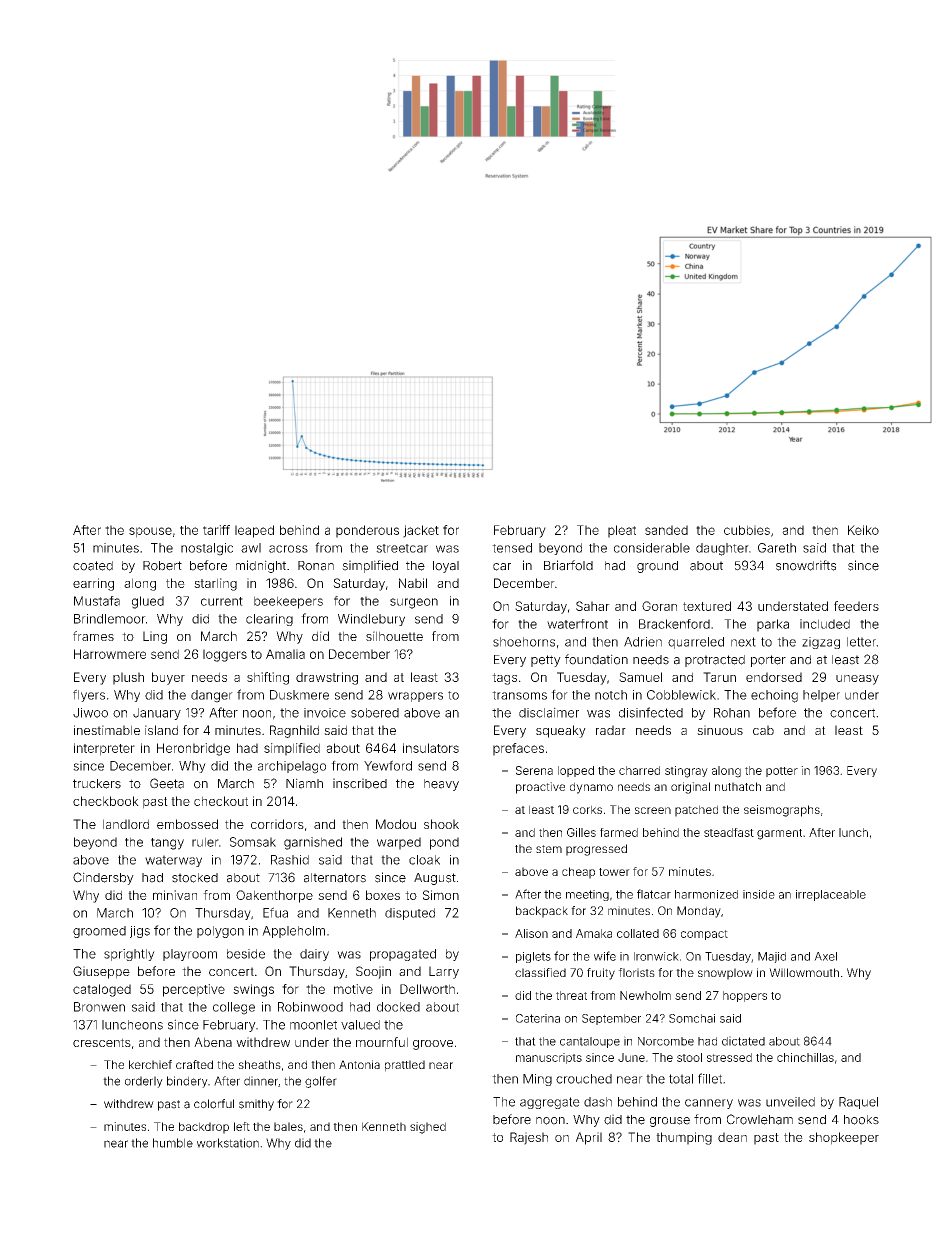  I want to click on jacket, so click(421, 531).
